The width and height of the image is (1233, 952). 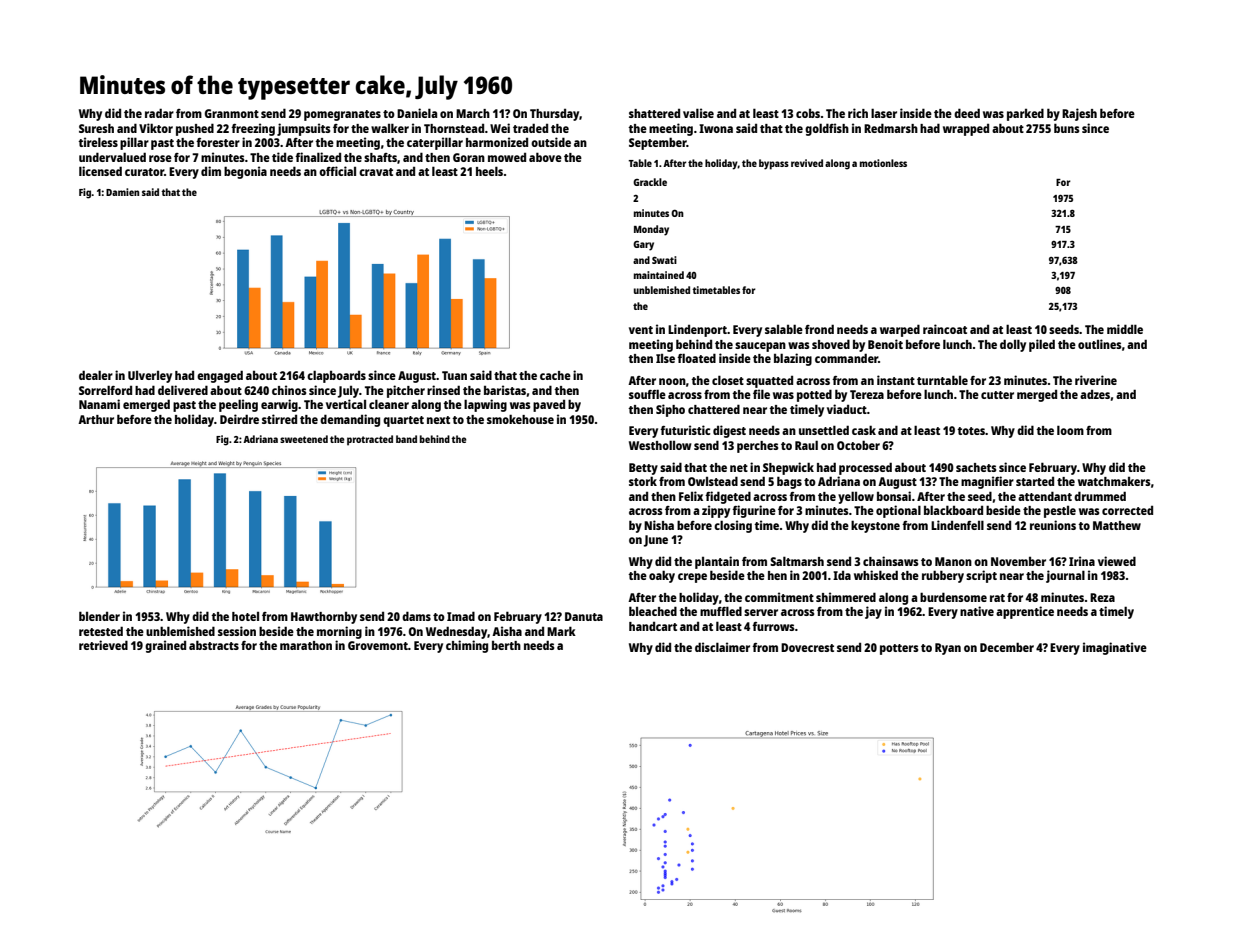 I want to click on valise, so click(x=698, y=113).
